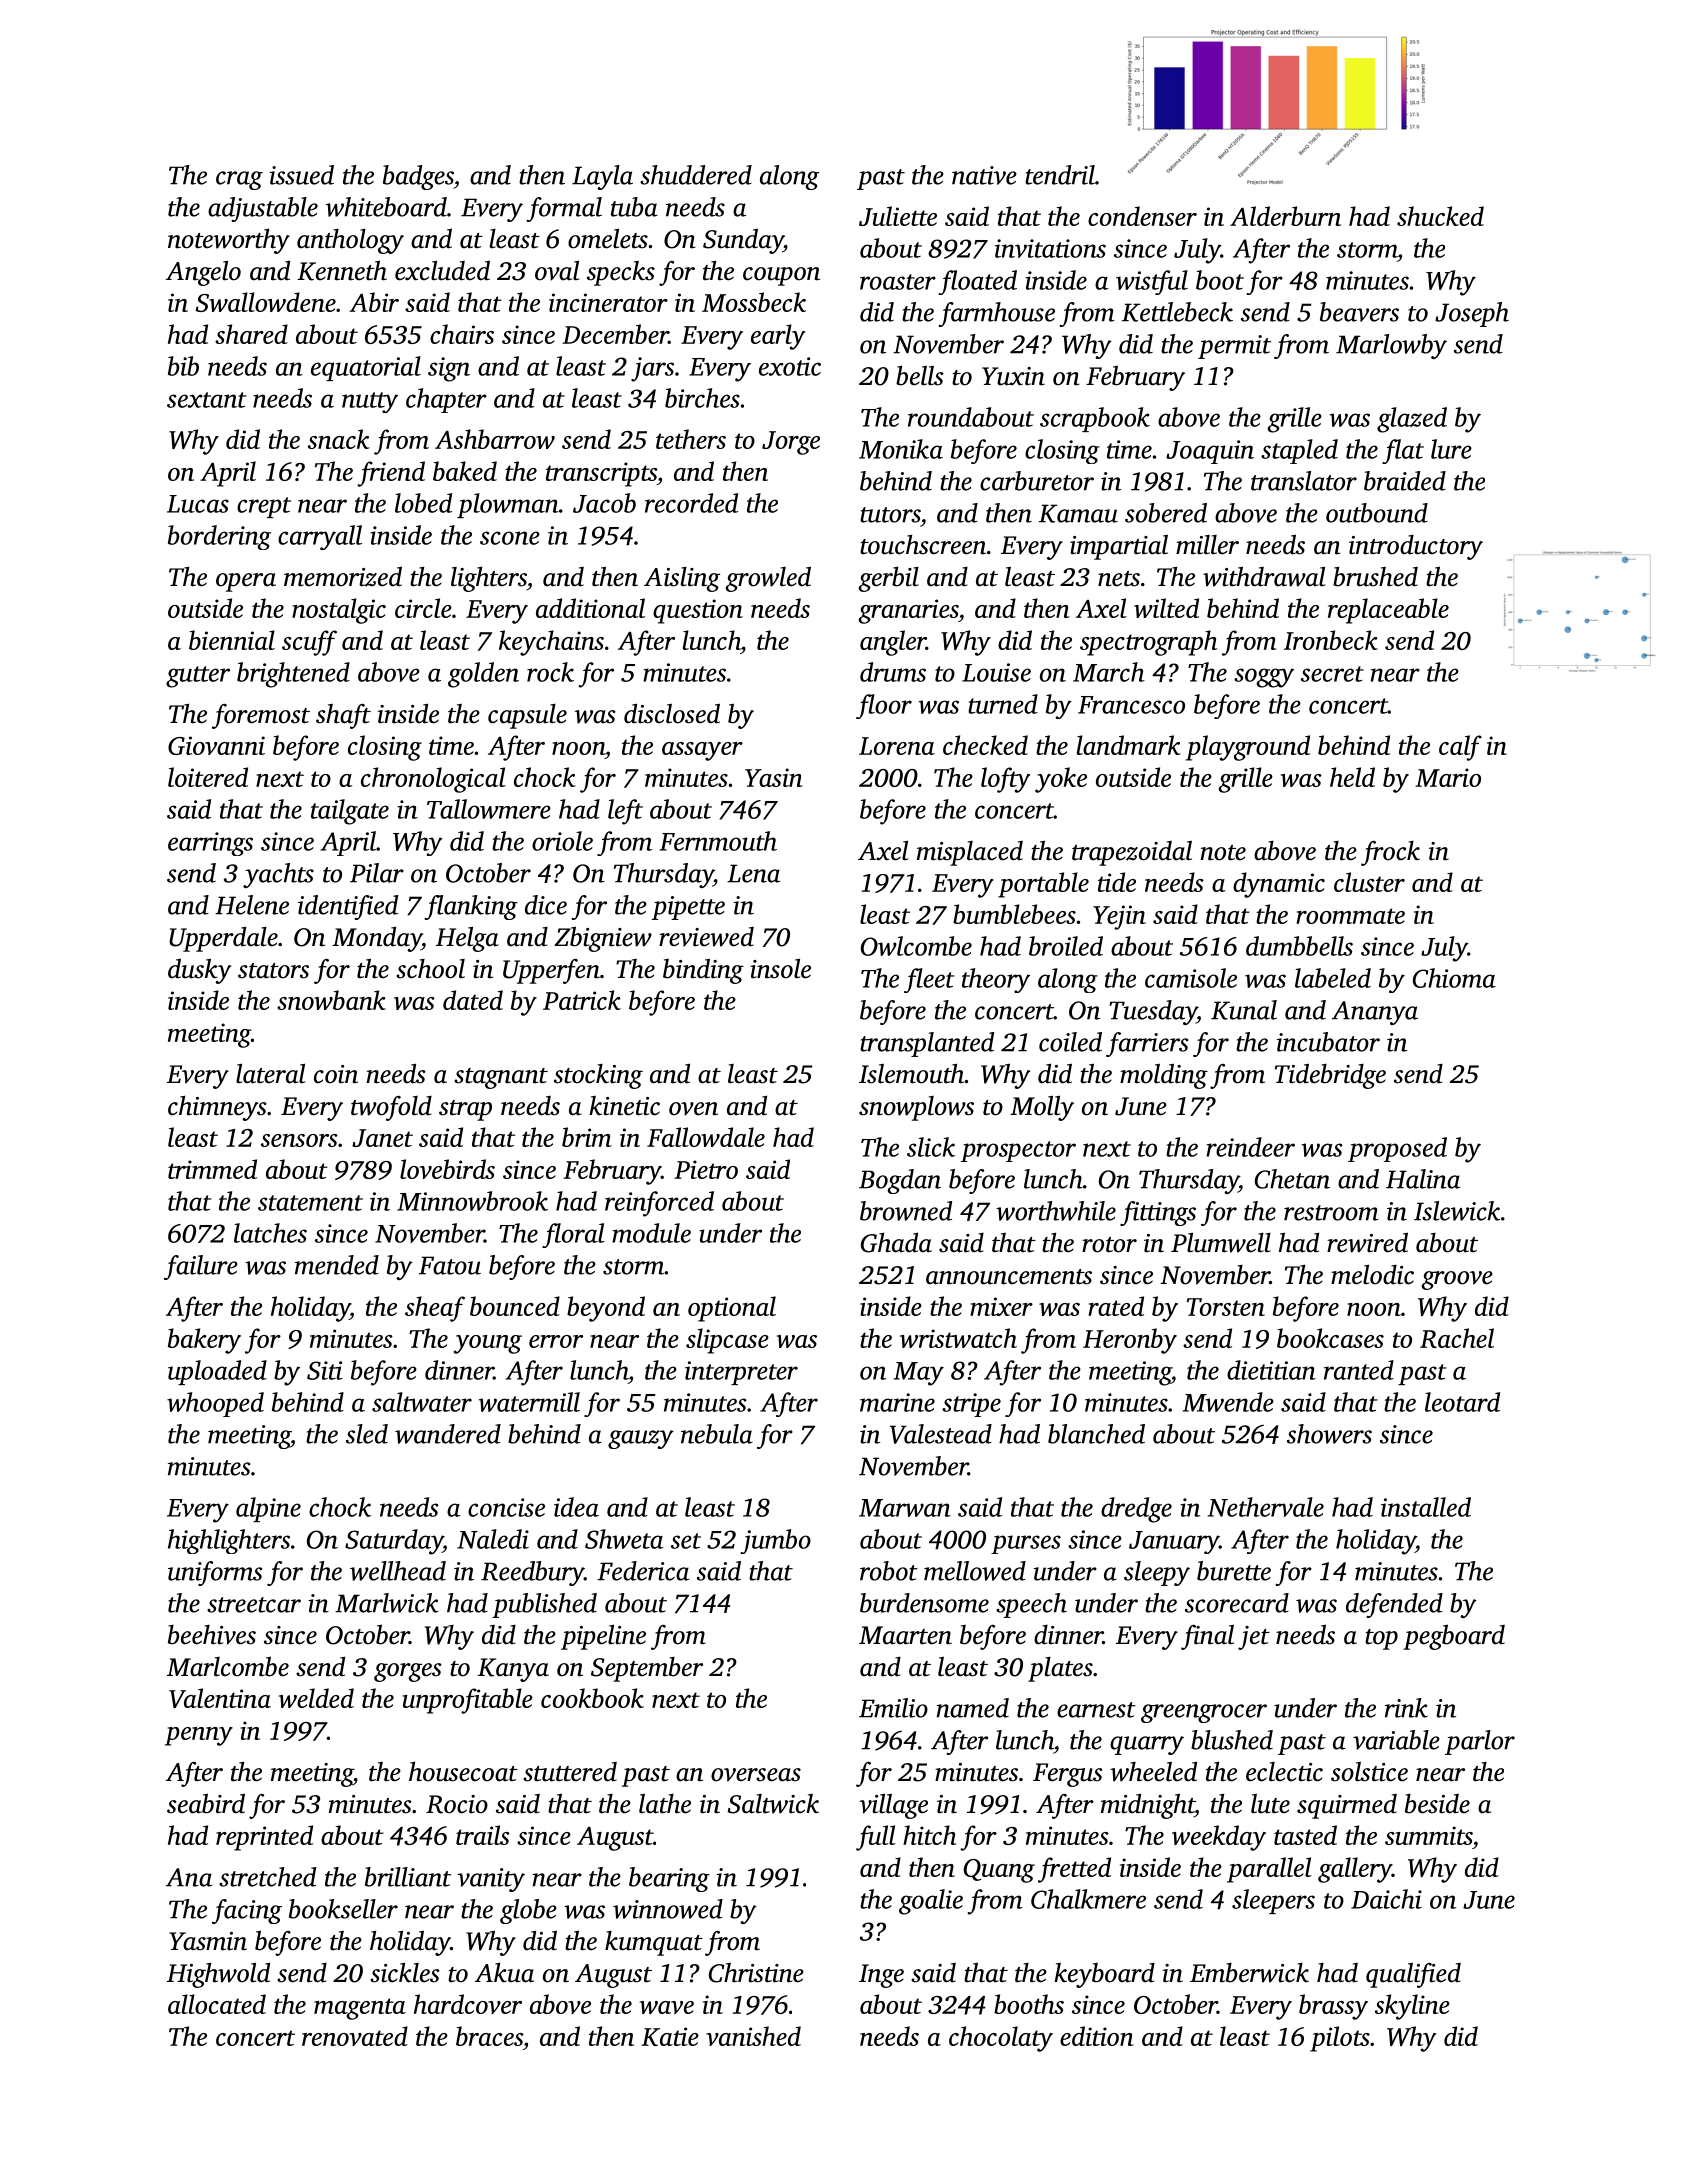 Image resolution: width=1683 pixels, height=2178 pixels. What do you see at coordinates (1416, 547) in the page?
I see `introductory` at bounding box center [1416, 547].
